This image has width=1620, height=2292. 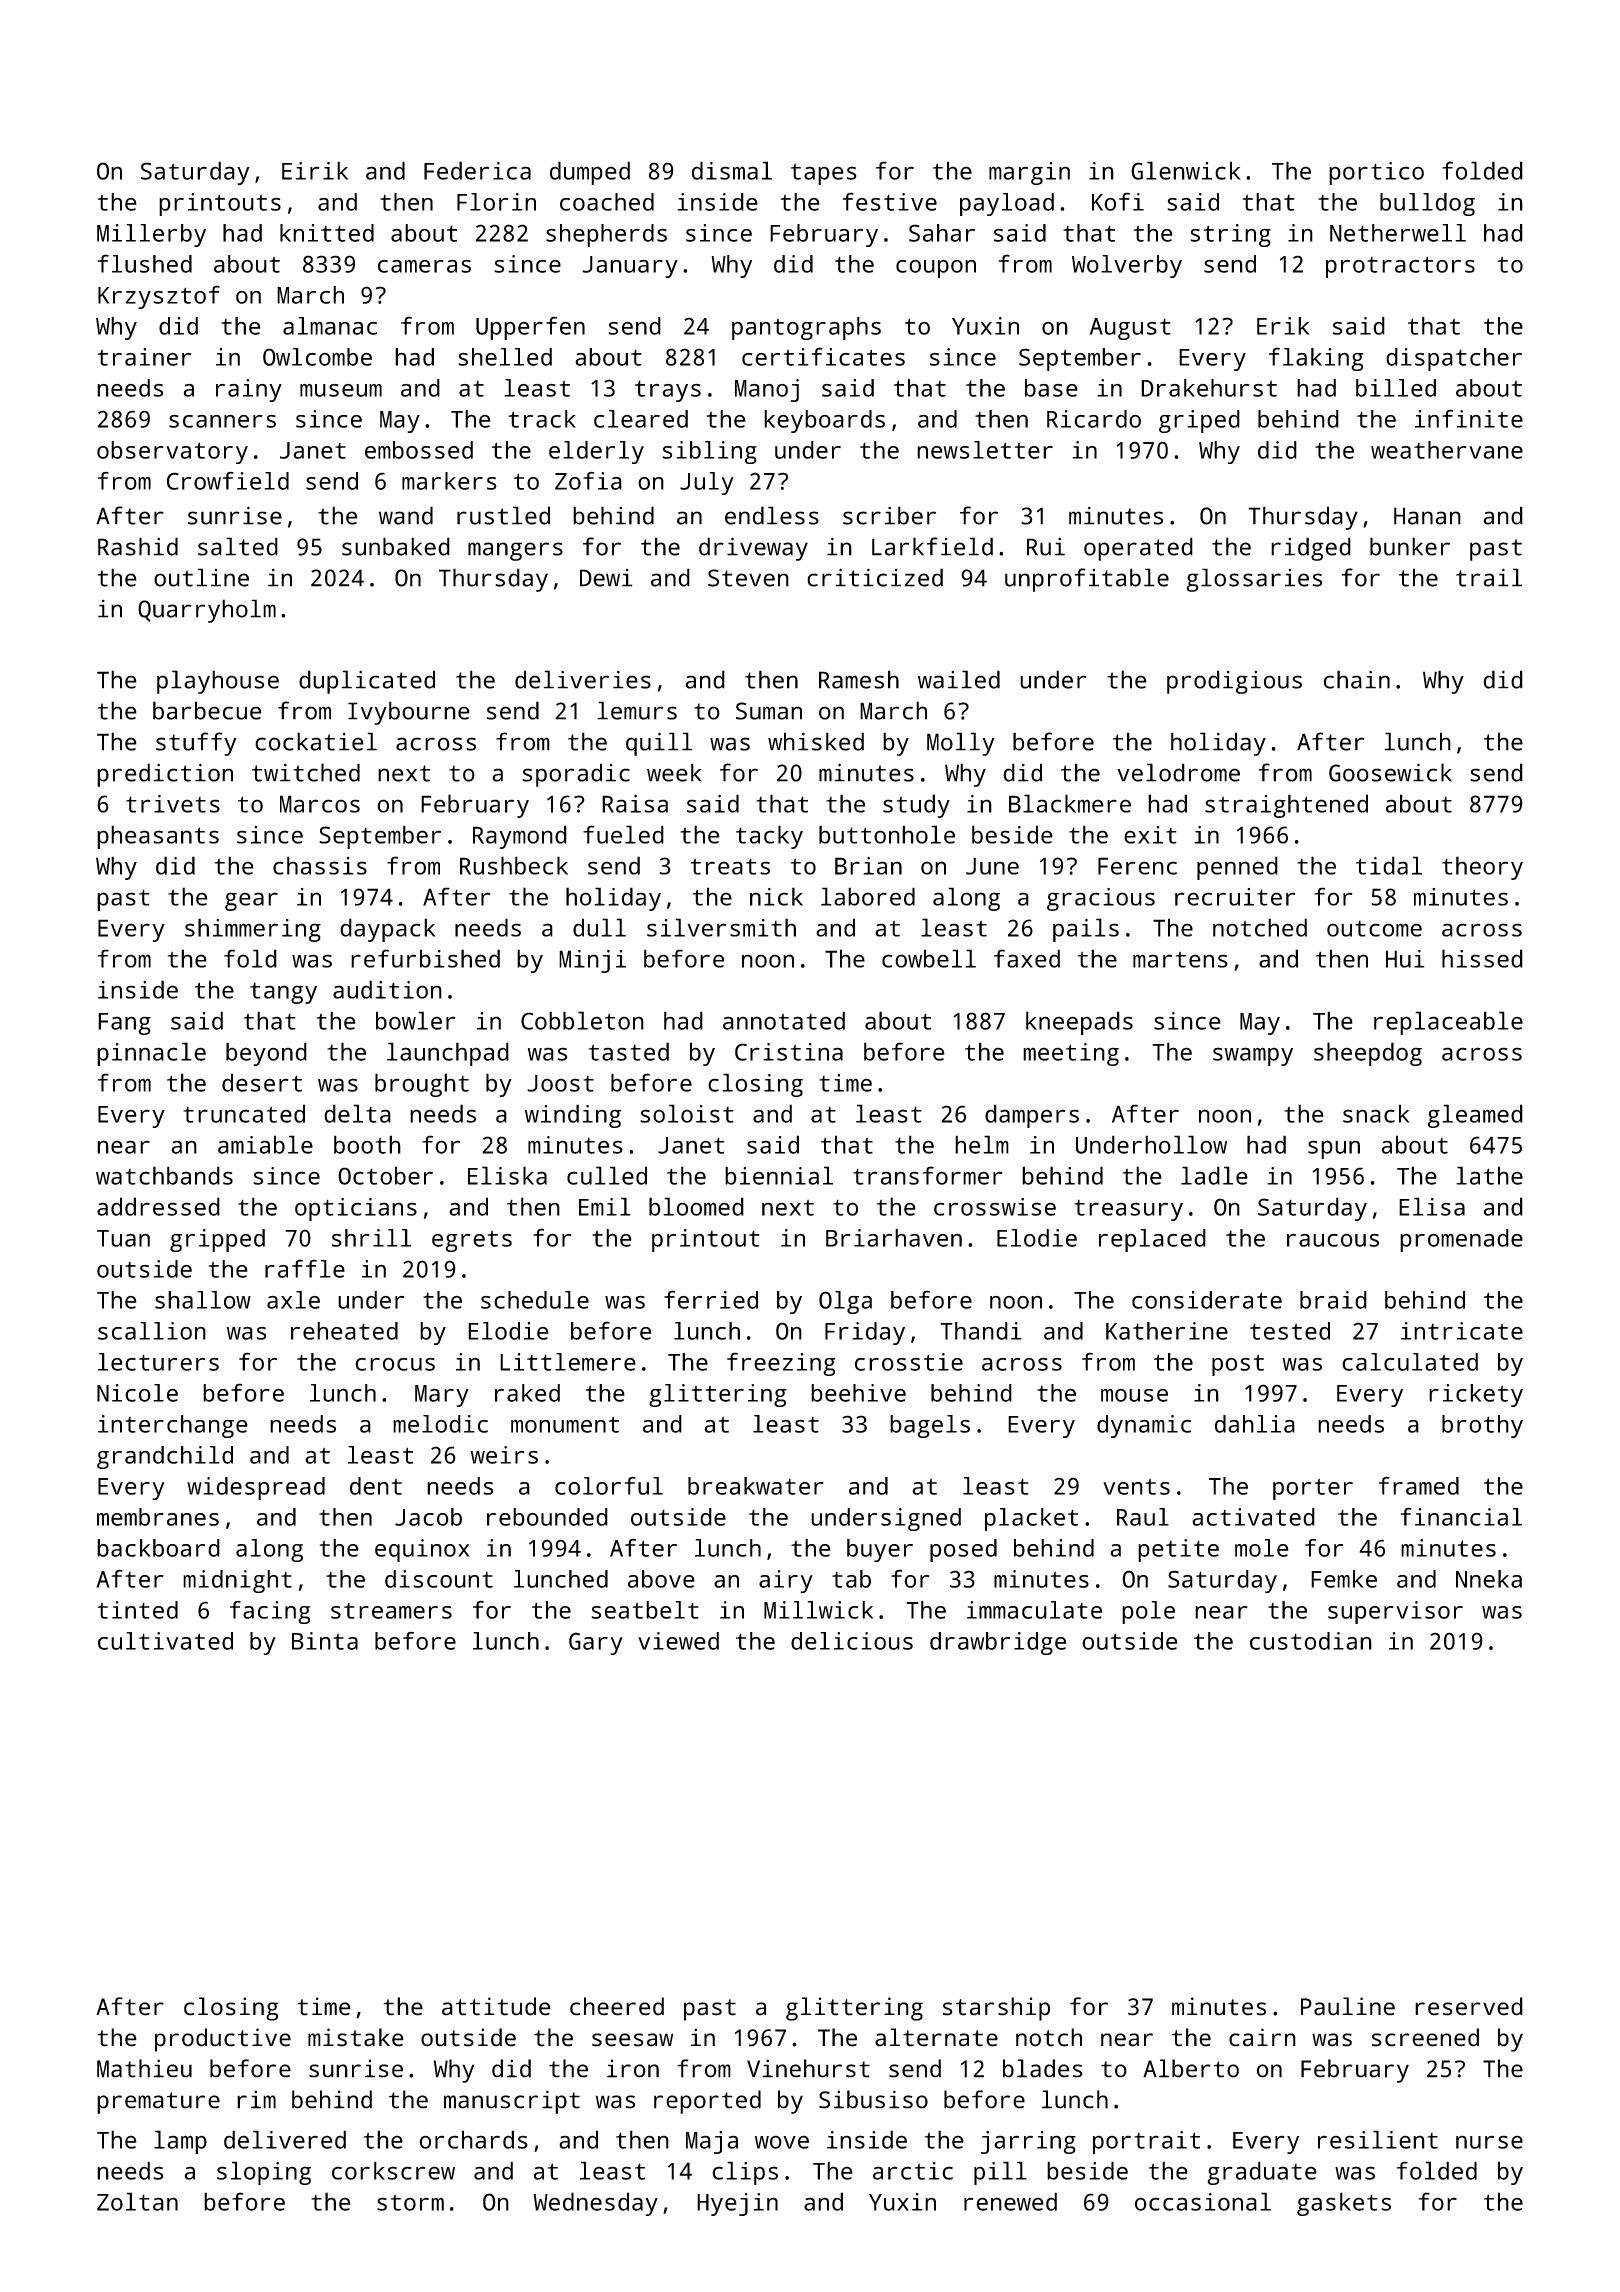 I want to click on backboard, so click(x=158, y=1548).
